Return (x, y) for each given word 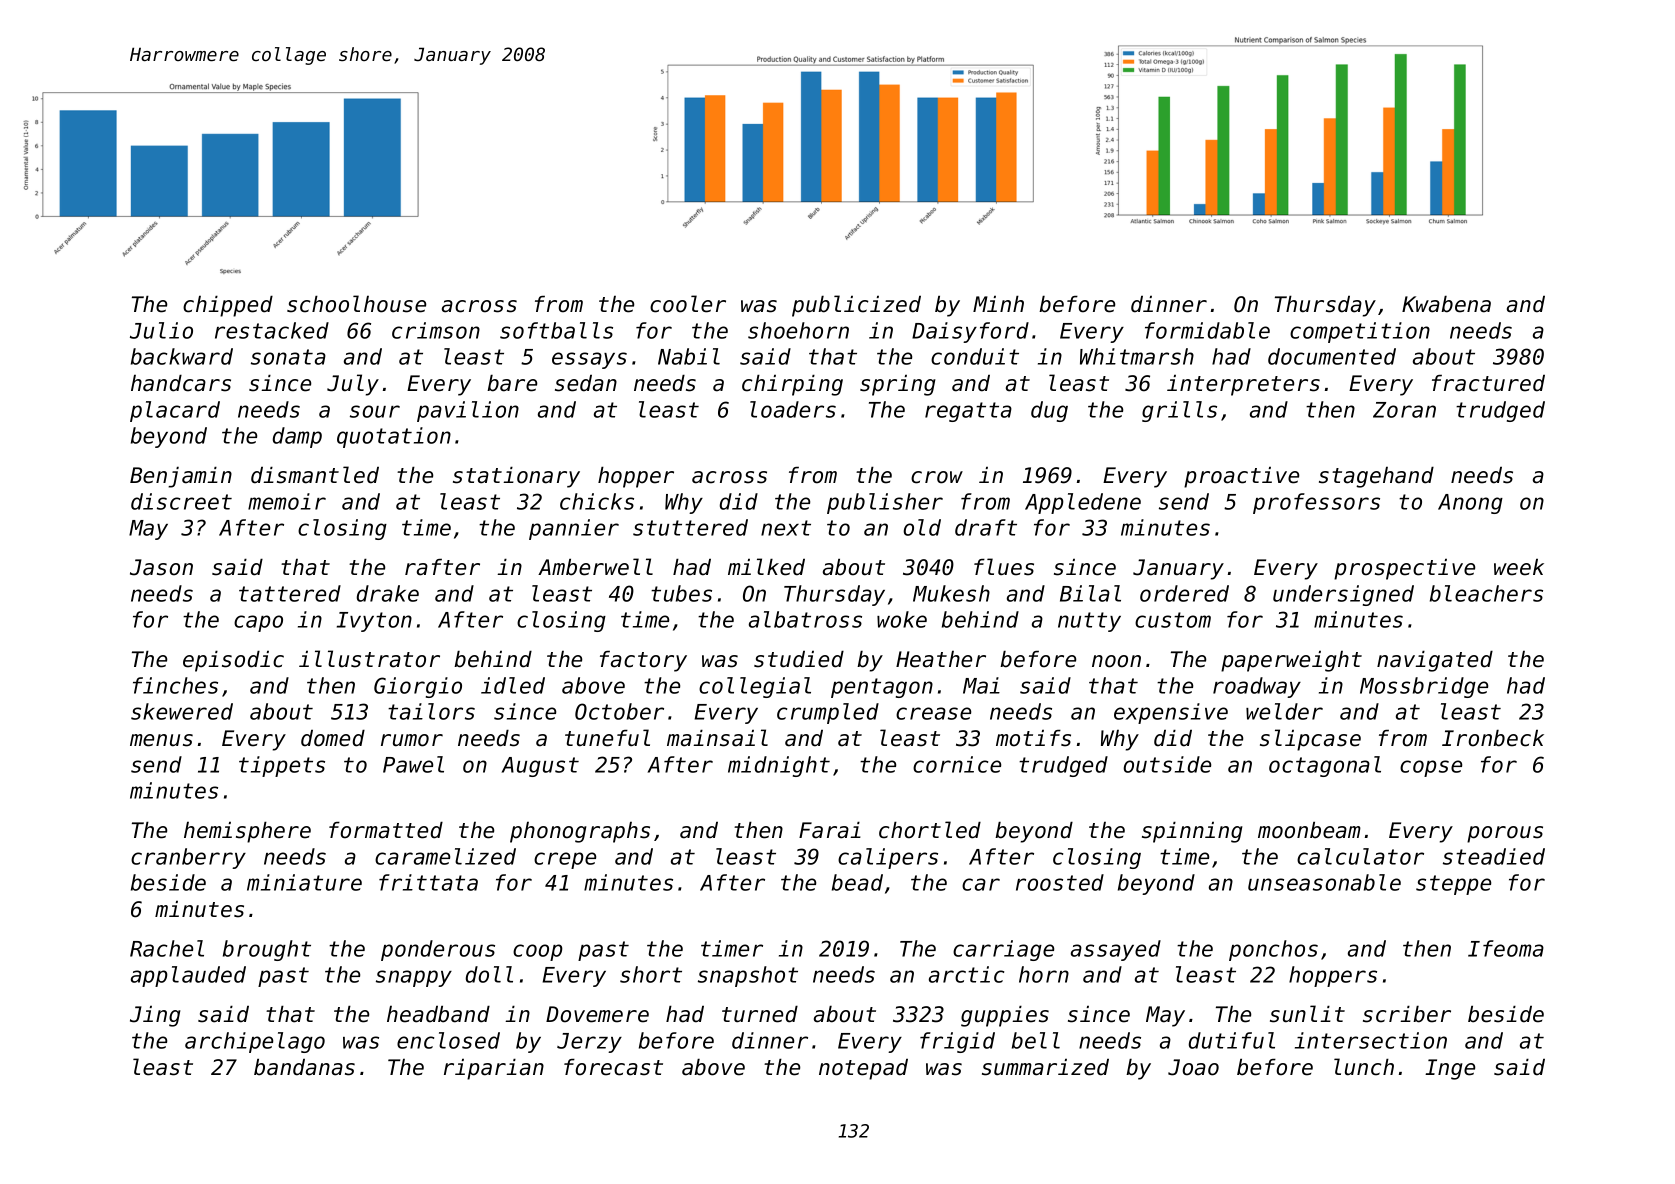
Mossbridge (1424, 687)
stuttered (690, 527)
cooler (688, 304)
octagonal (1325, 766)
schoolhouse (356, 304)
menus (161, 740)
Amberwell (595, 567)
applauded (188, 976)
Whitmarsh (1137, 356)
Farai (830, 830)
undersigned (1343, 595)
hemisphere (247, 832)
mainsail (717, 738)
